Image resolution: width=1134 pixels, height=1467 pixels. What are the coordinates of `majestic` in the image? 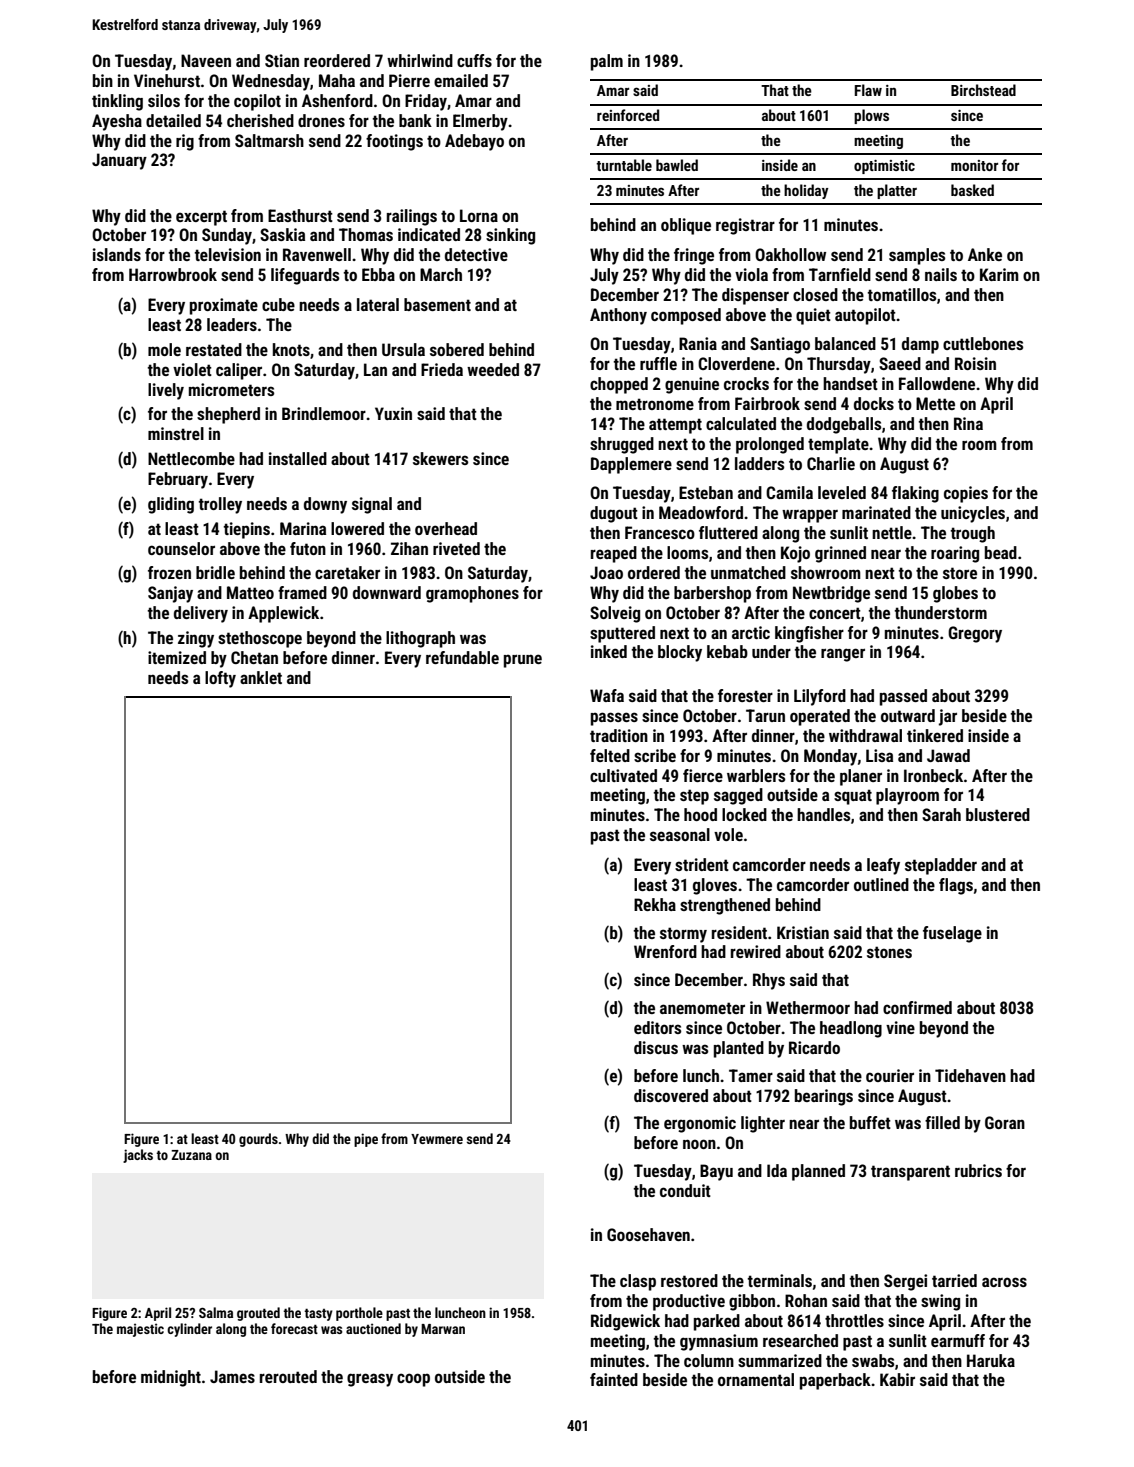 It's located at (140, 1330).
